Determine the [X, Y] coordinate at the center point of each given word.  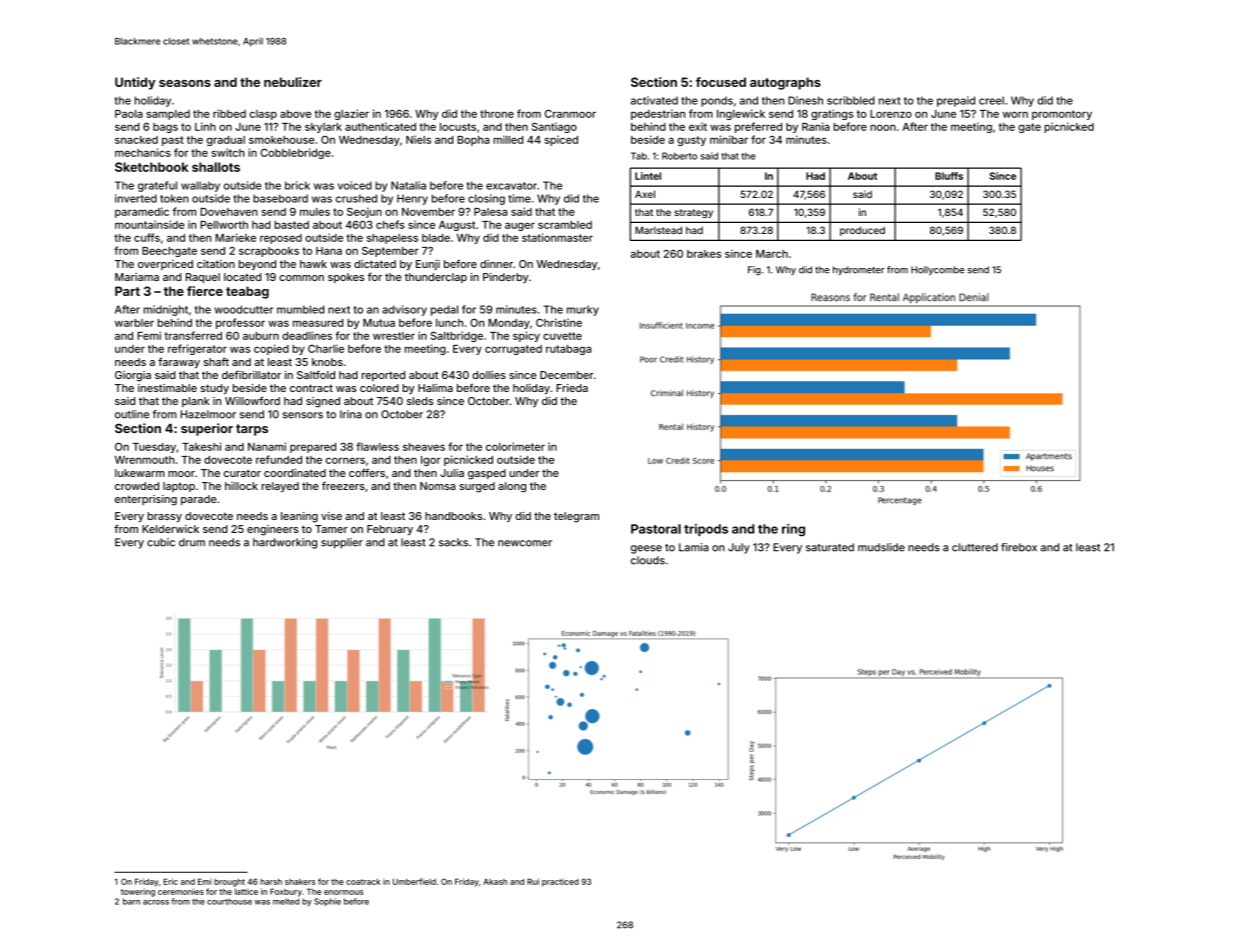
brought [229, 883]
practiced [560, 882]
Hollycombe [937, 270]
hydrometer [859, 270]
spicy [526, 336]
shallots [216, 167]
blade [436, 238]
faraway [179, 362]
